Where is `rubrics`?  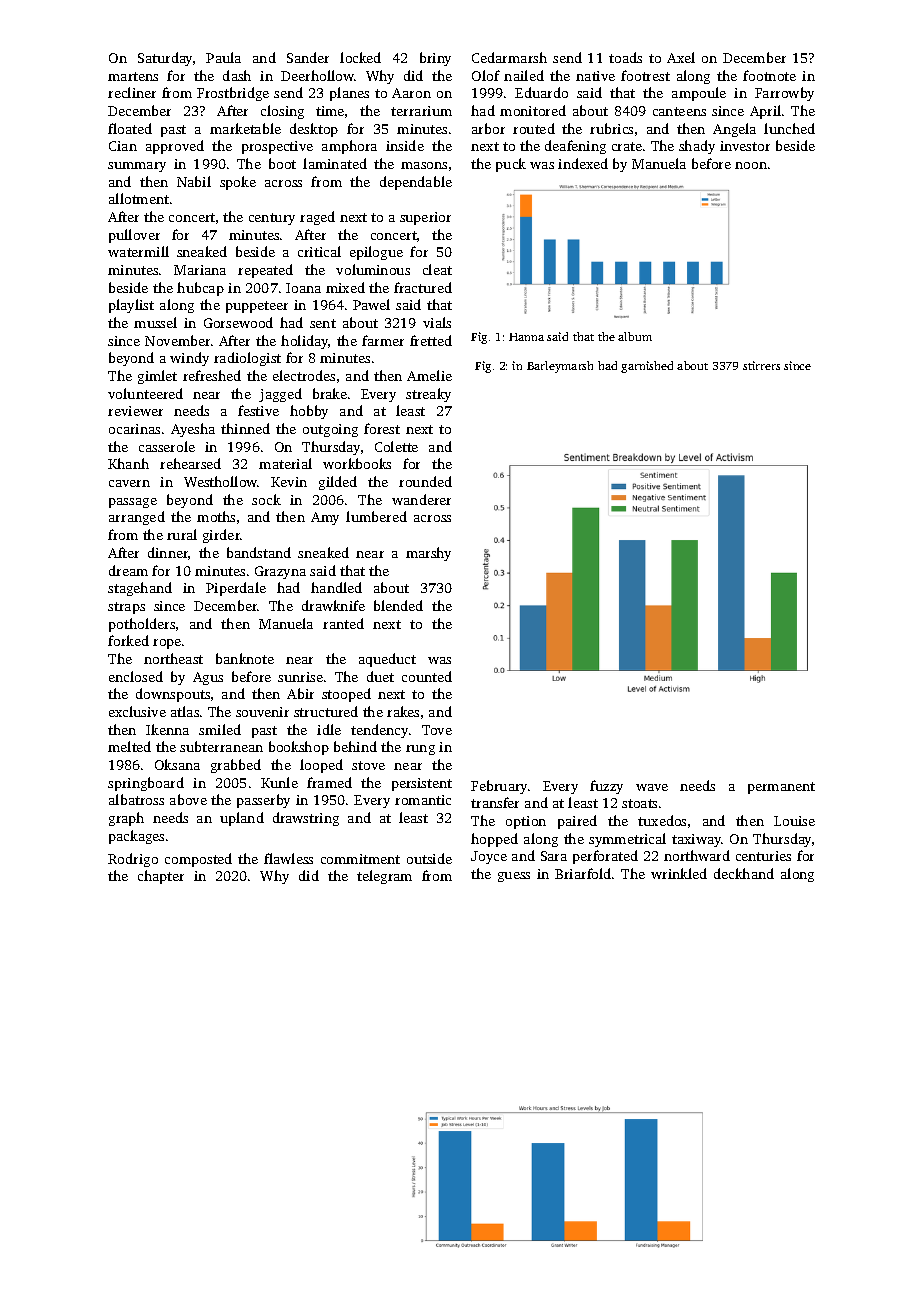 rubrics is located at coordinates (611, 128).
